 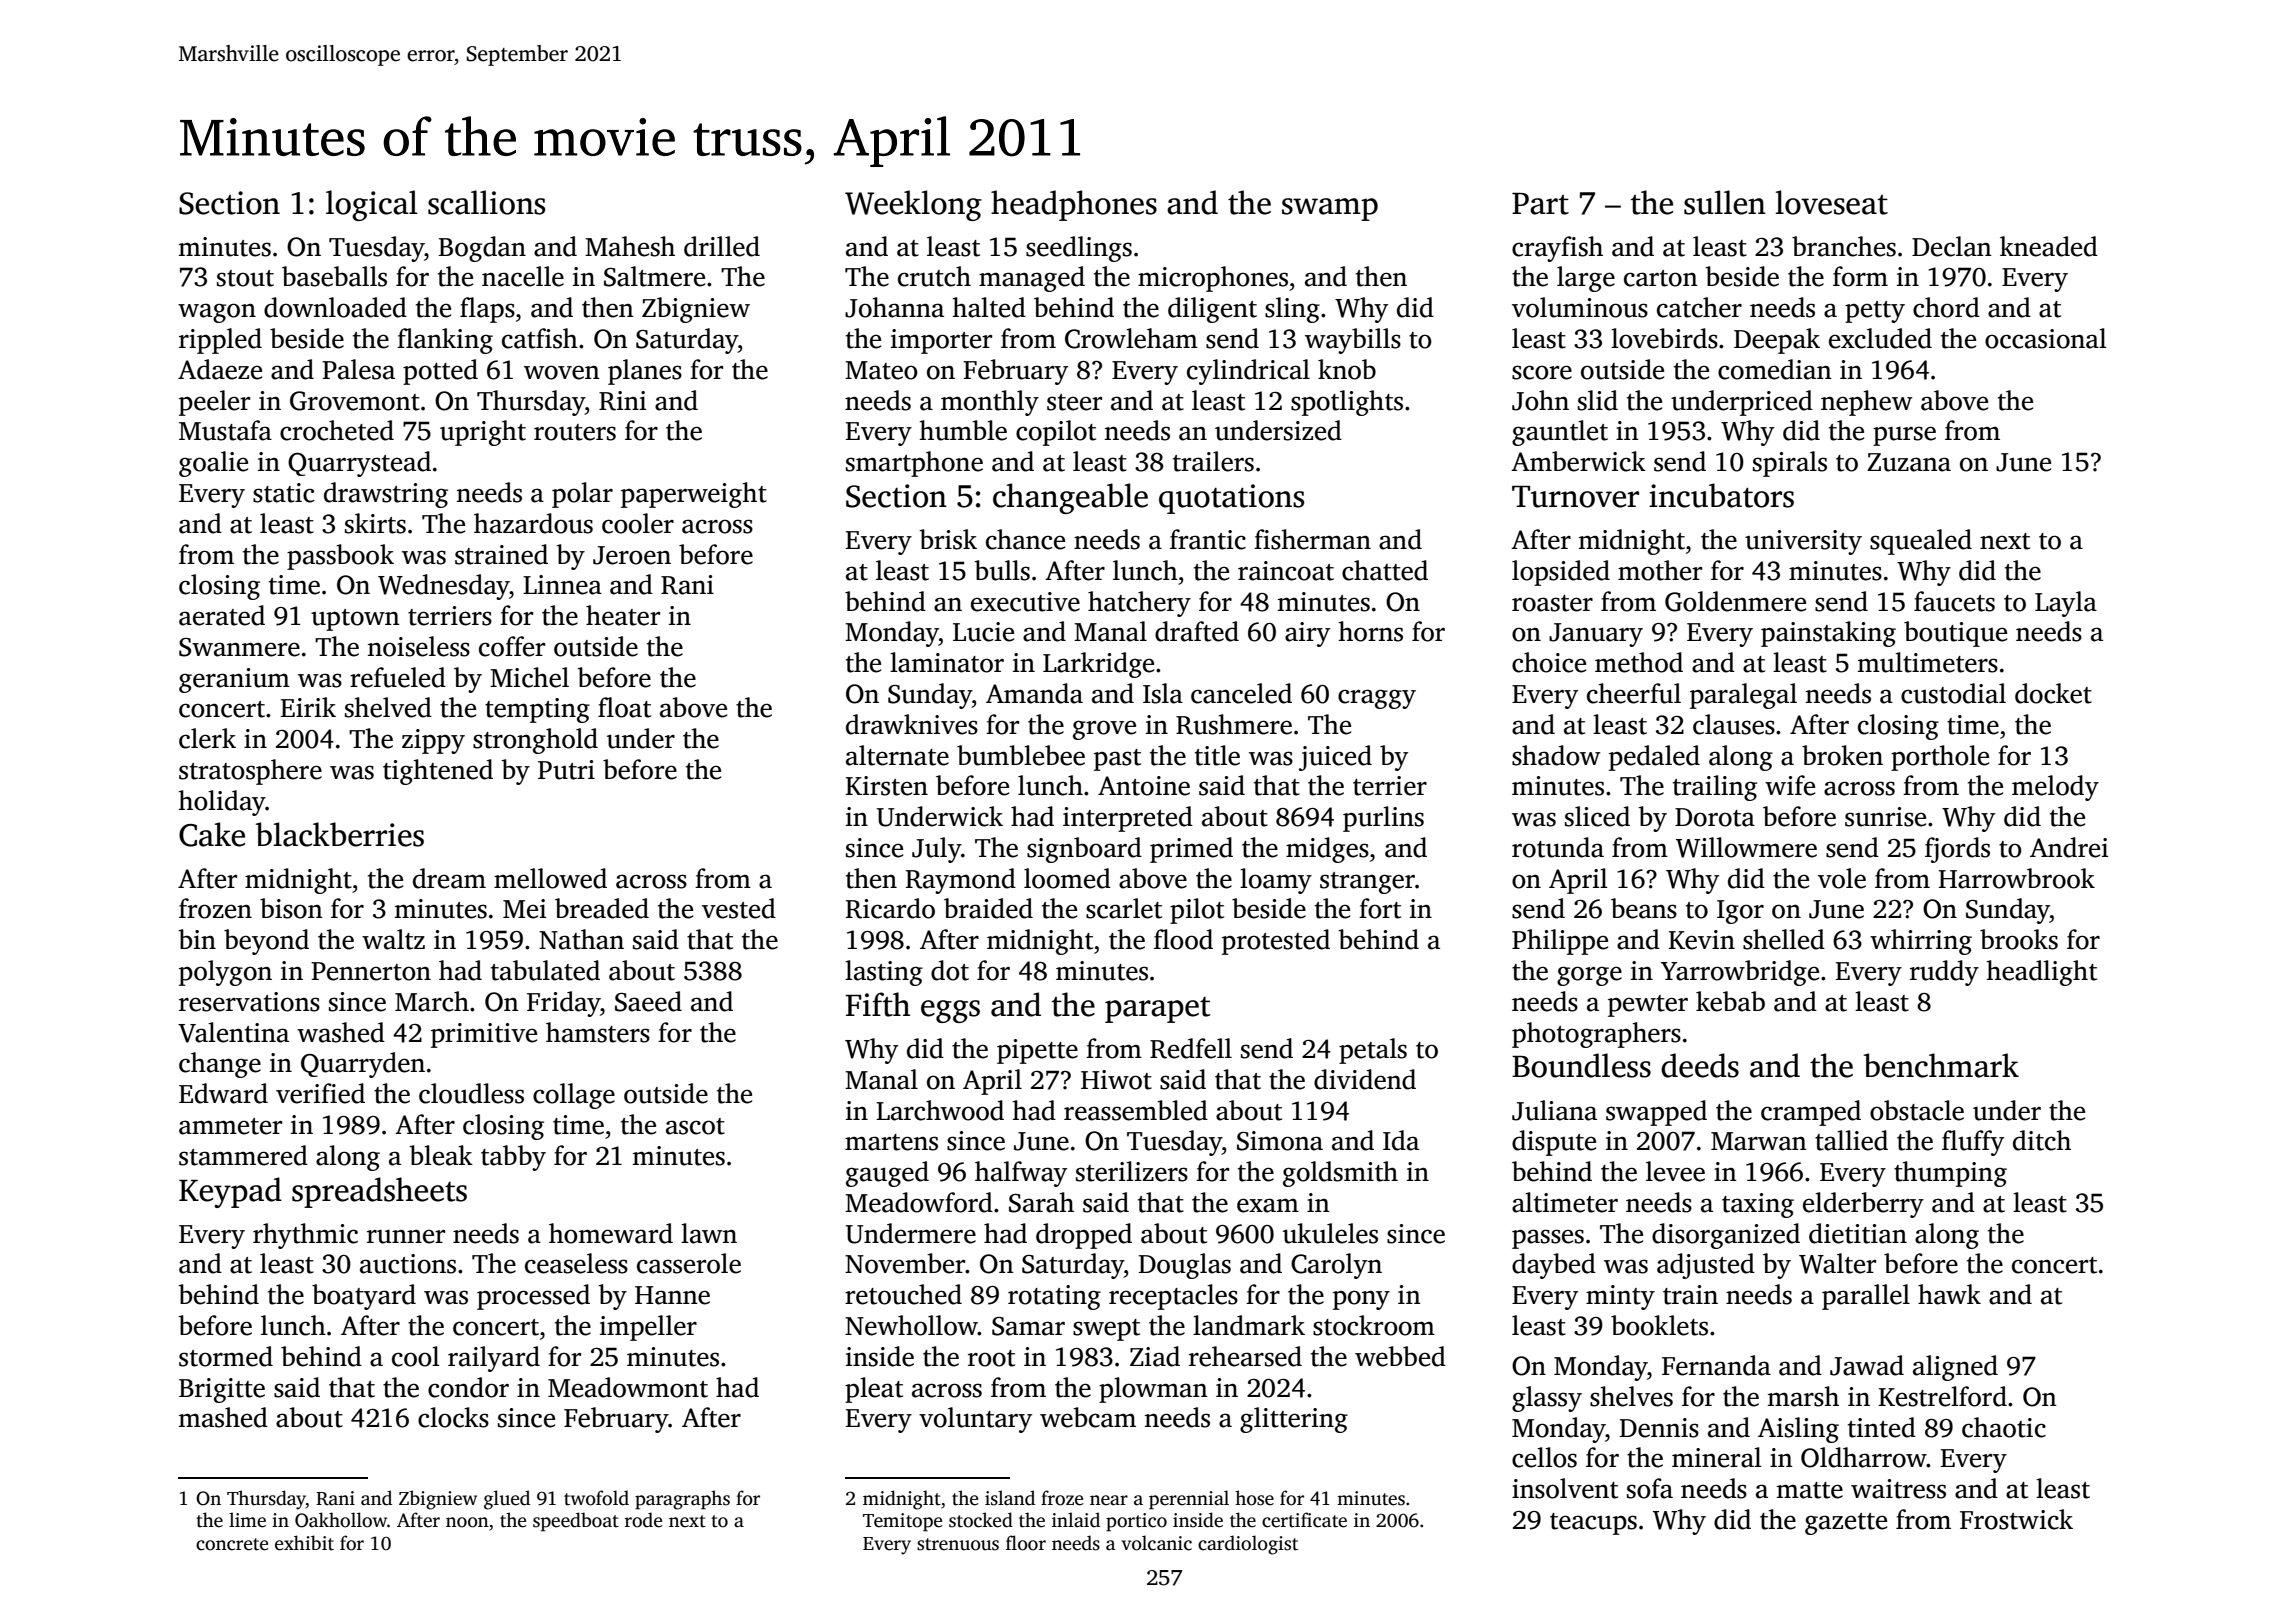 What do you see at coordinates (529, 677) in the document?
I see `Michel` at bounding box center [529, 677].
